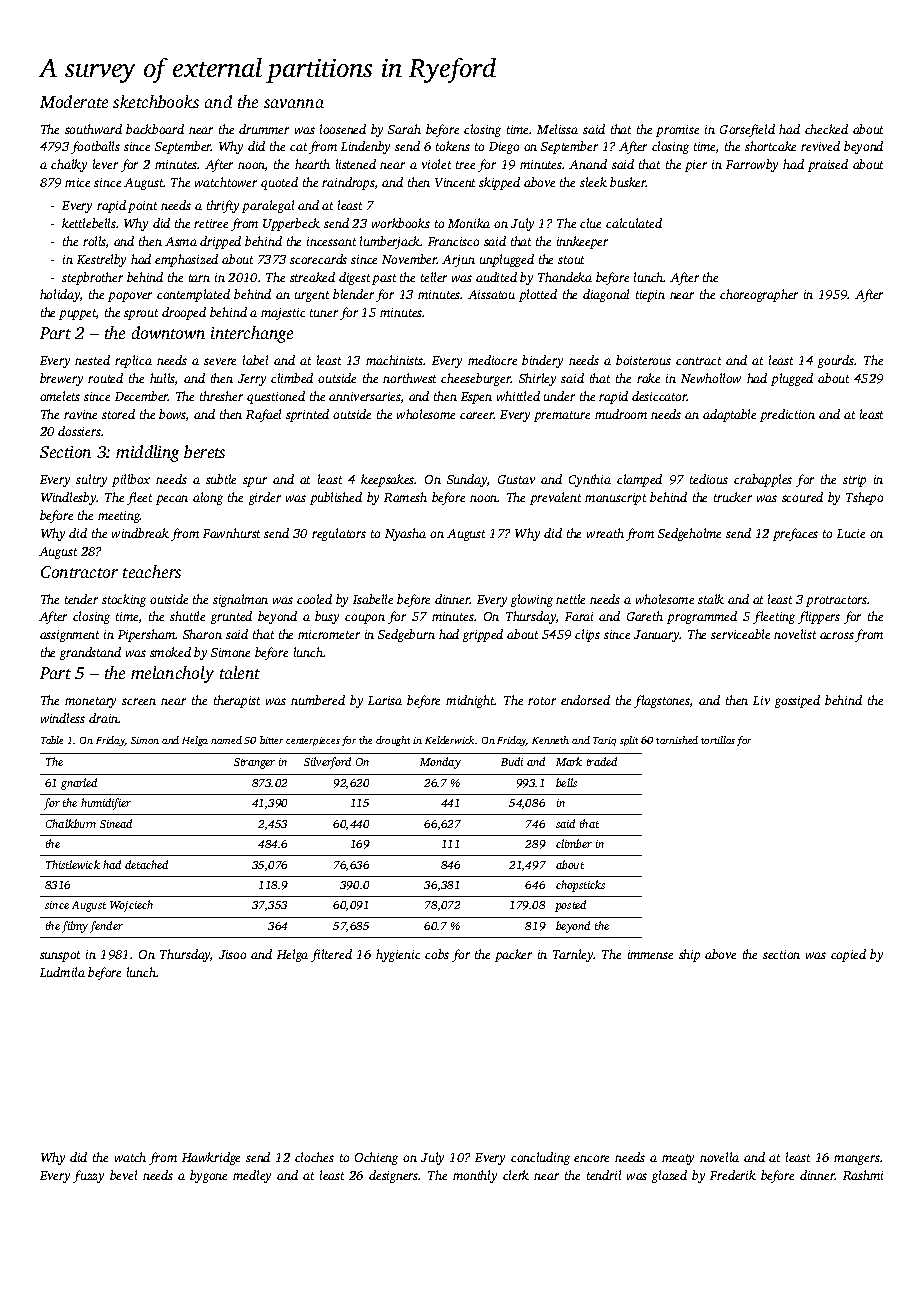 The width and height of the page is (924, 1308). Describe the element at coordinates (220, 242) in the page. I see `dripped` at that location.
